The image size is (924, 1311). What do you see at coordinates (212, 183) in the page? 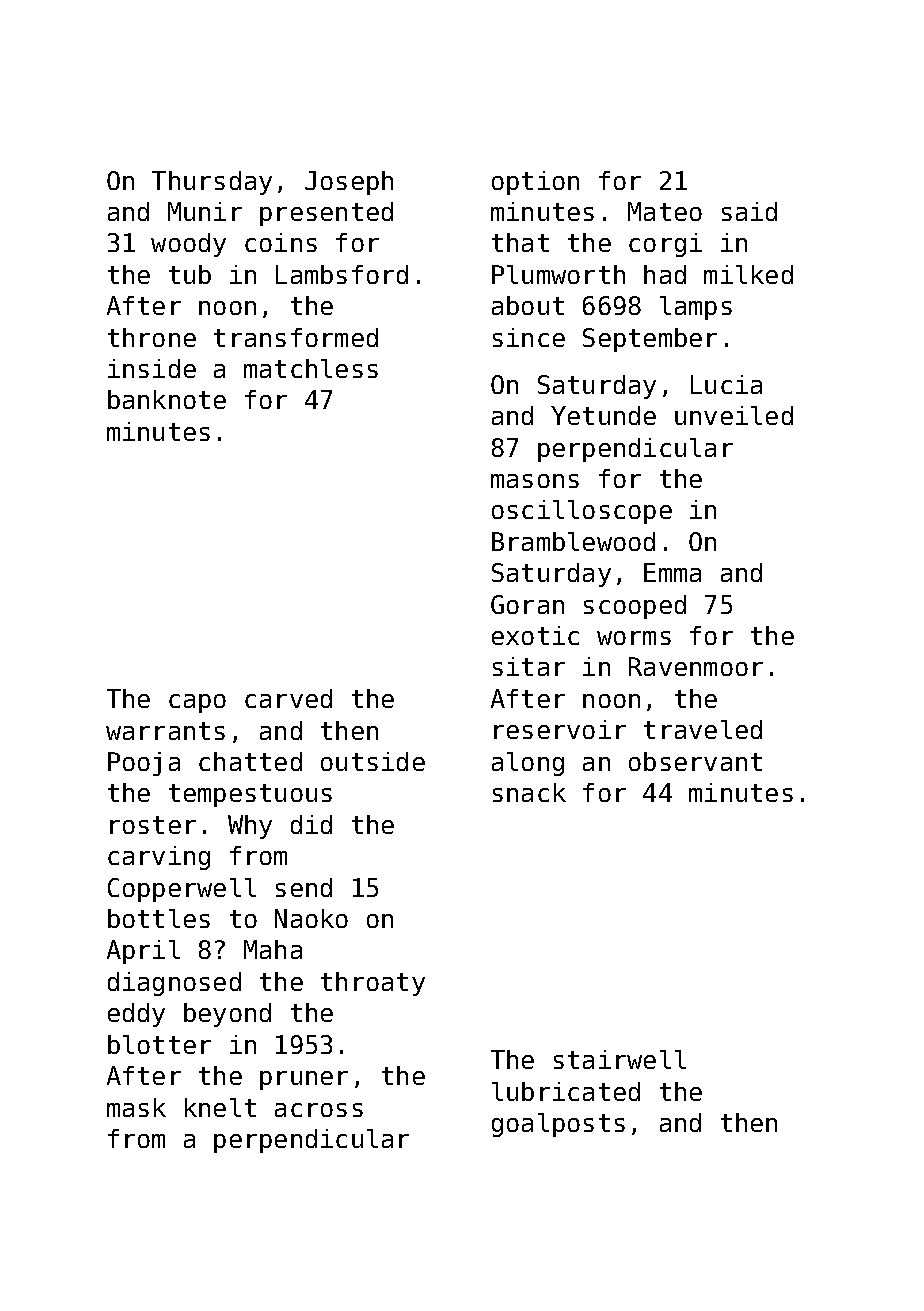
I see `Thursday` at bounding box center [212, 183].
